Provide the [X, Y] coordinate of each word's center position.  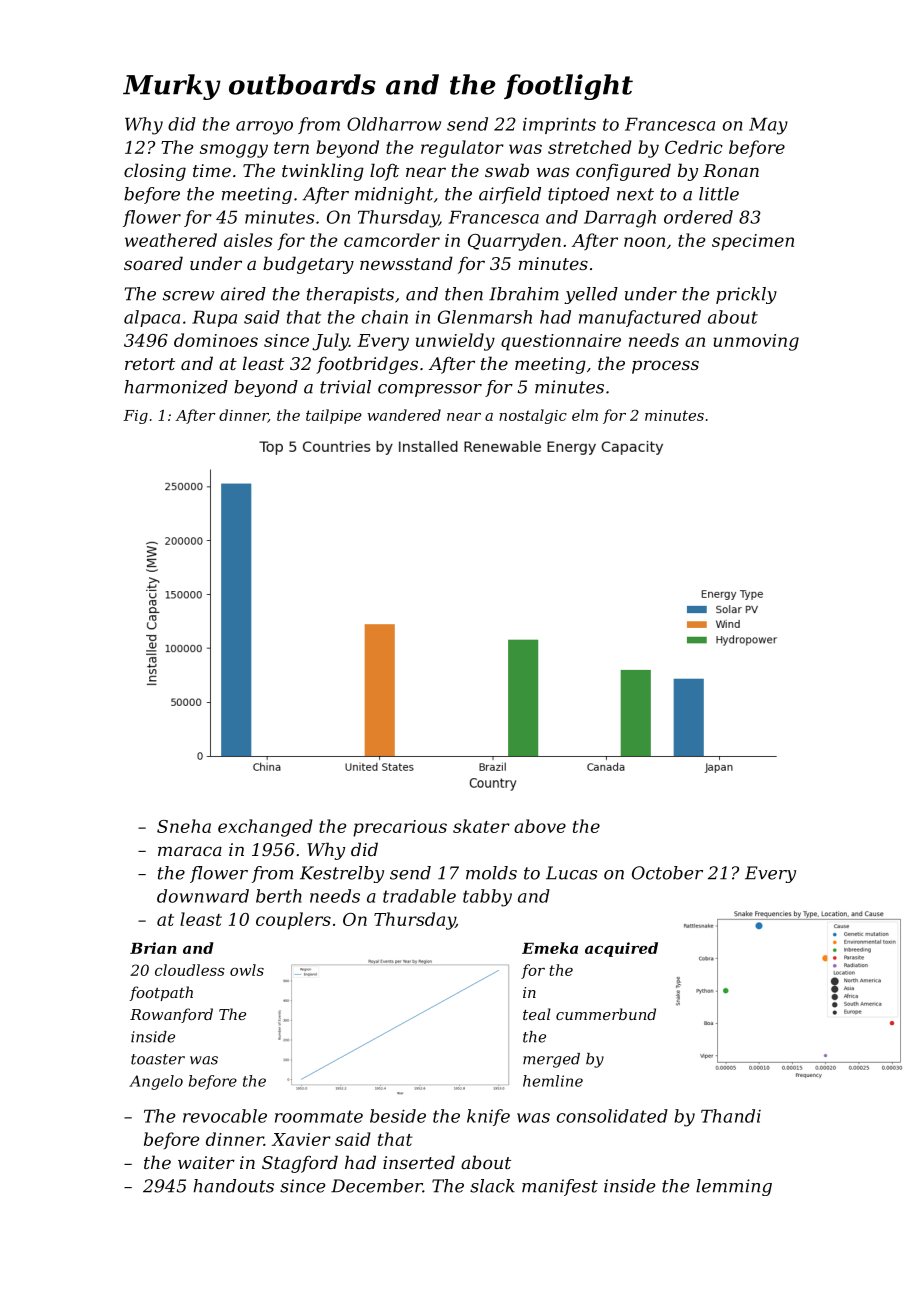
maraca [190, 851]
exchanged [265, 828]
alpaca [152, 318]
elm [585, 415]
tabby [487, 898]
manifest [560, 1187]
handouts [233, 1186]
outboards [302, 84]
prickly [746, 295]
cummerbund [606, 1014]
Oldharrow [394, 124]
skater [481, 826]
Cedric [694, 147]
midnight [394, 195]
